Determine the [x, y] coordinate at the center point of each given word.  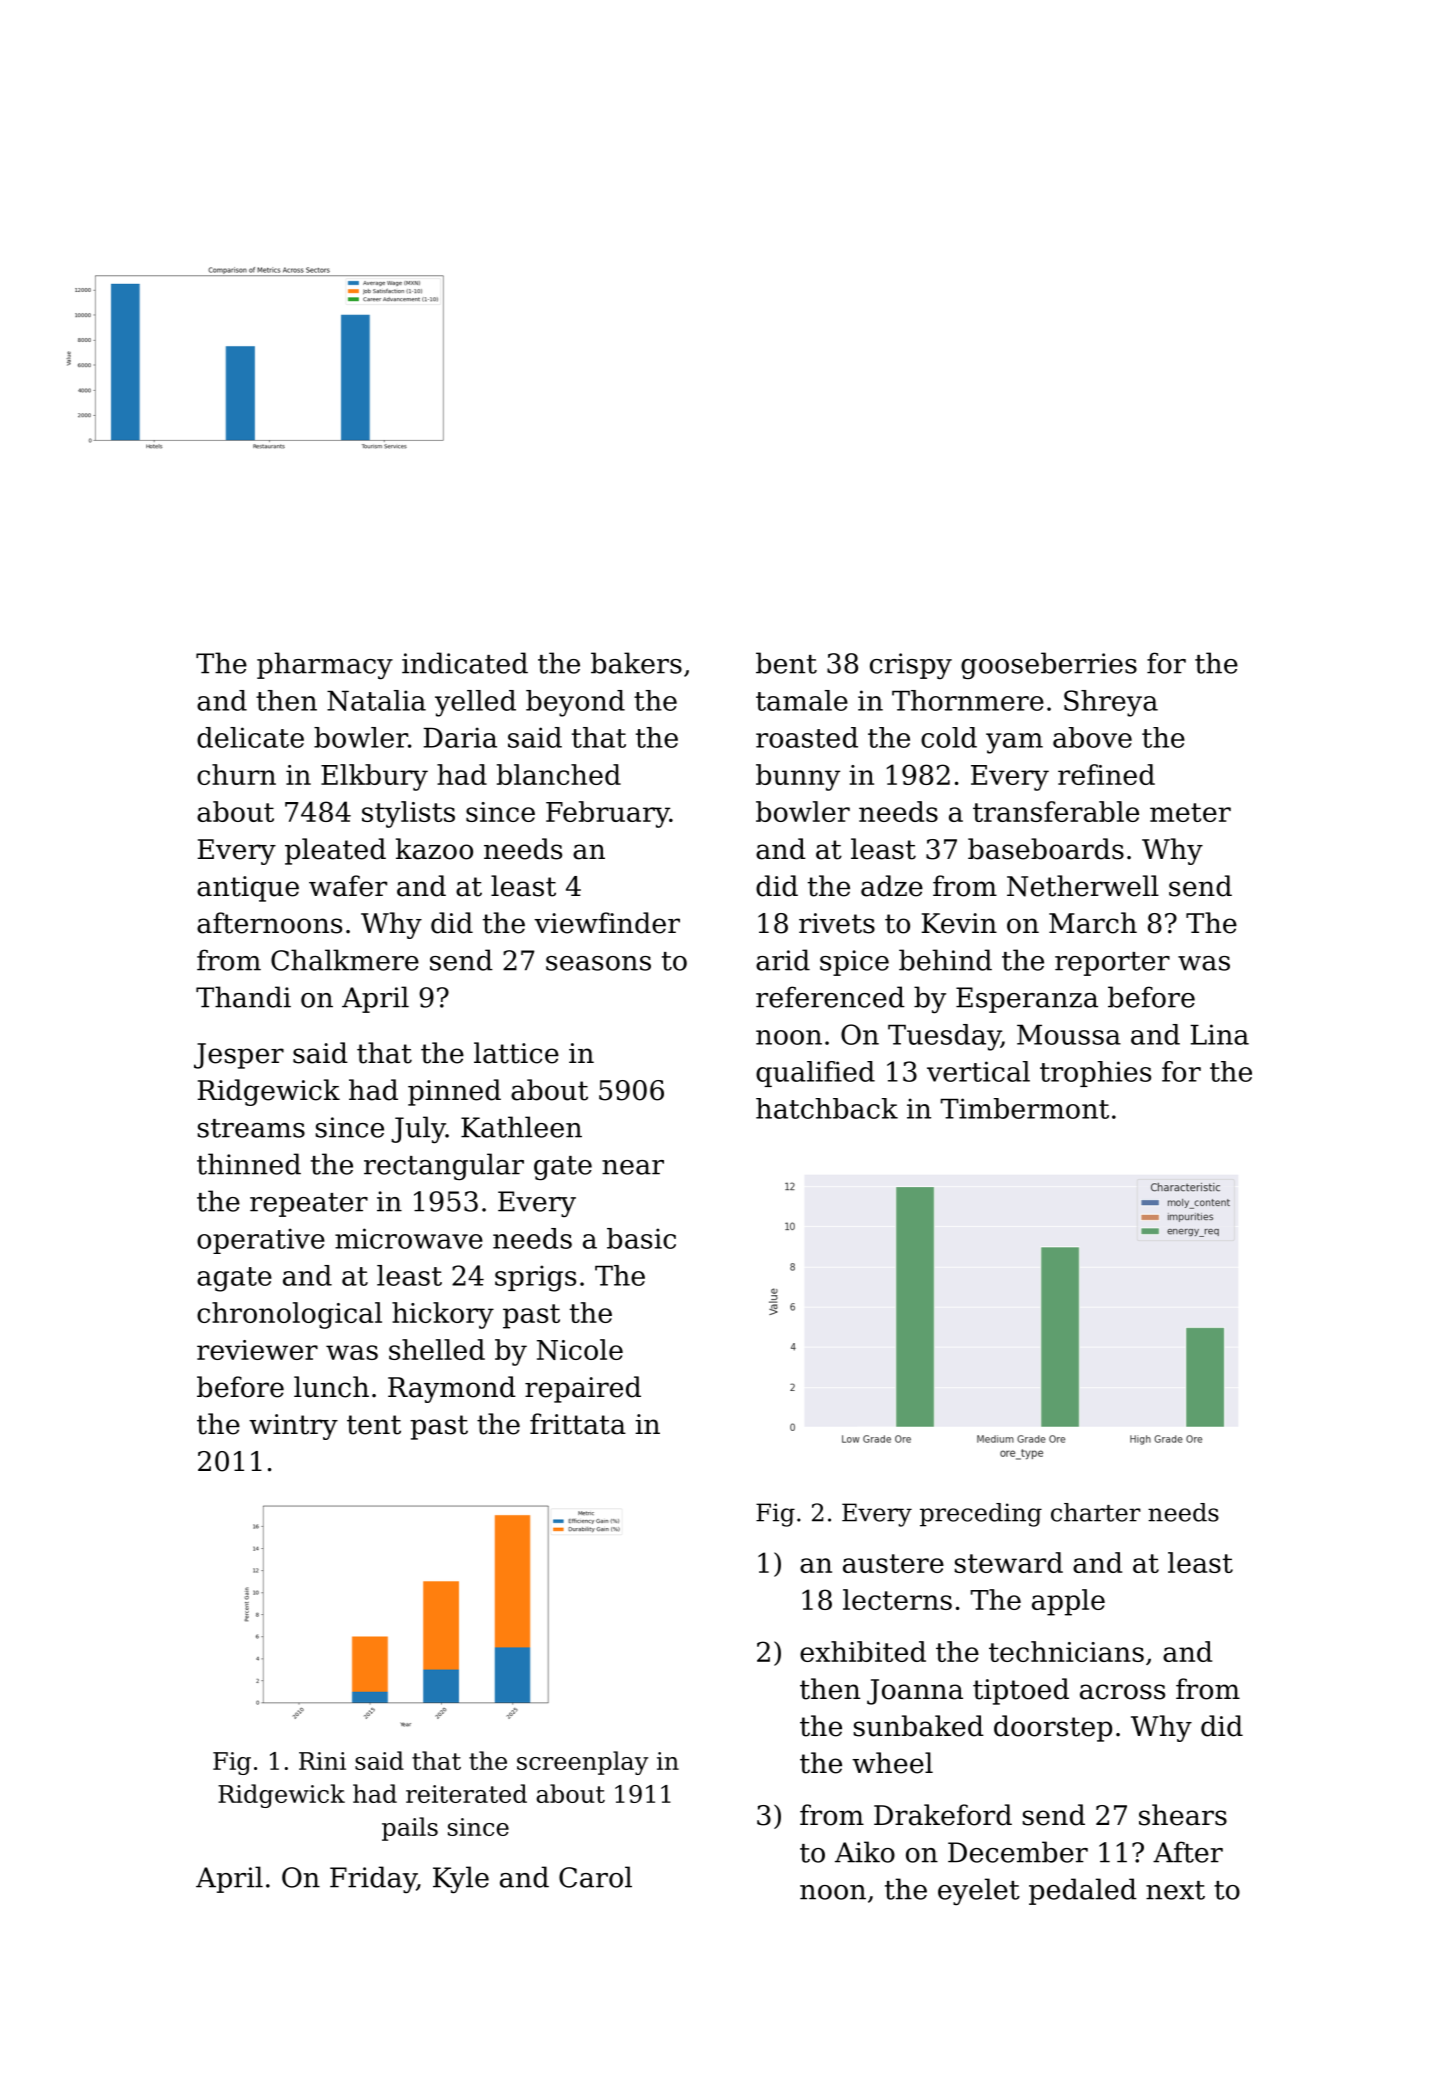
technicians [1066, 1651]
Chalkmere [345, 960]
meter [1190, 812]
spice [854, 963]
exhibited [863, 1651]
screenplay [582, 1763]
